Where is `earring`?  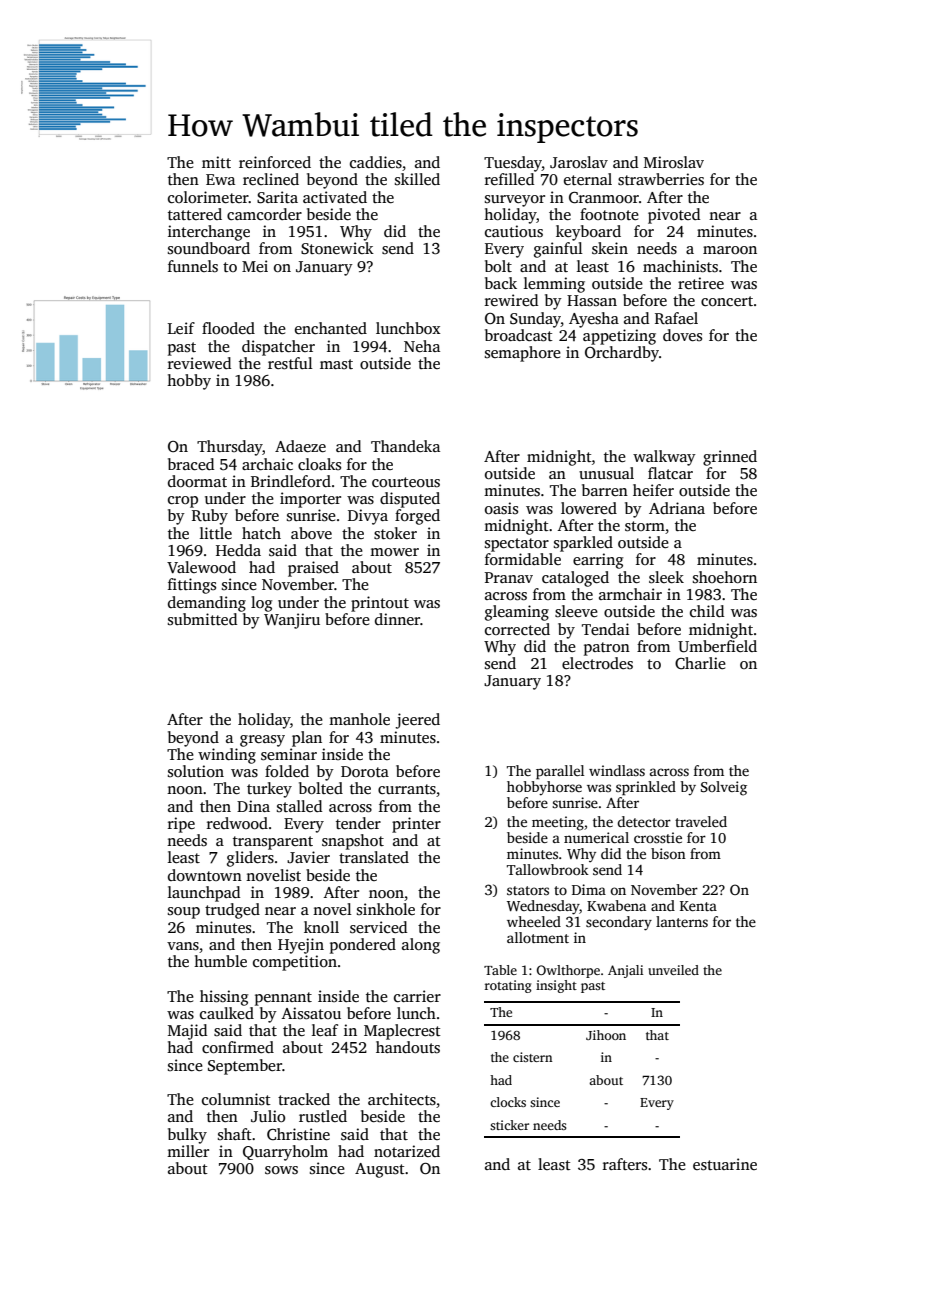 earring is located at coordinates (598, 561).
